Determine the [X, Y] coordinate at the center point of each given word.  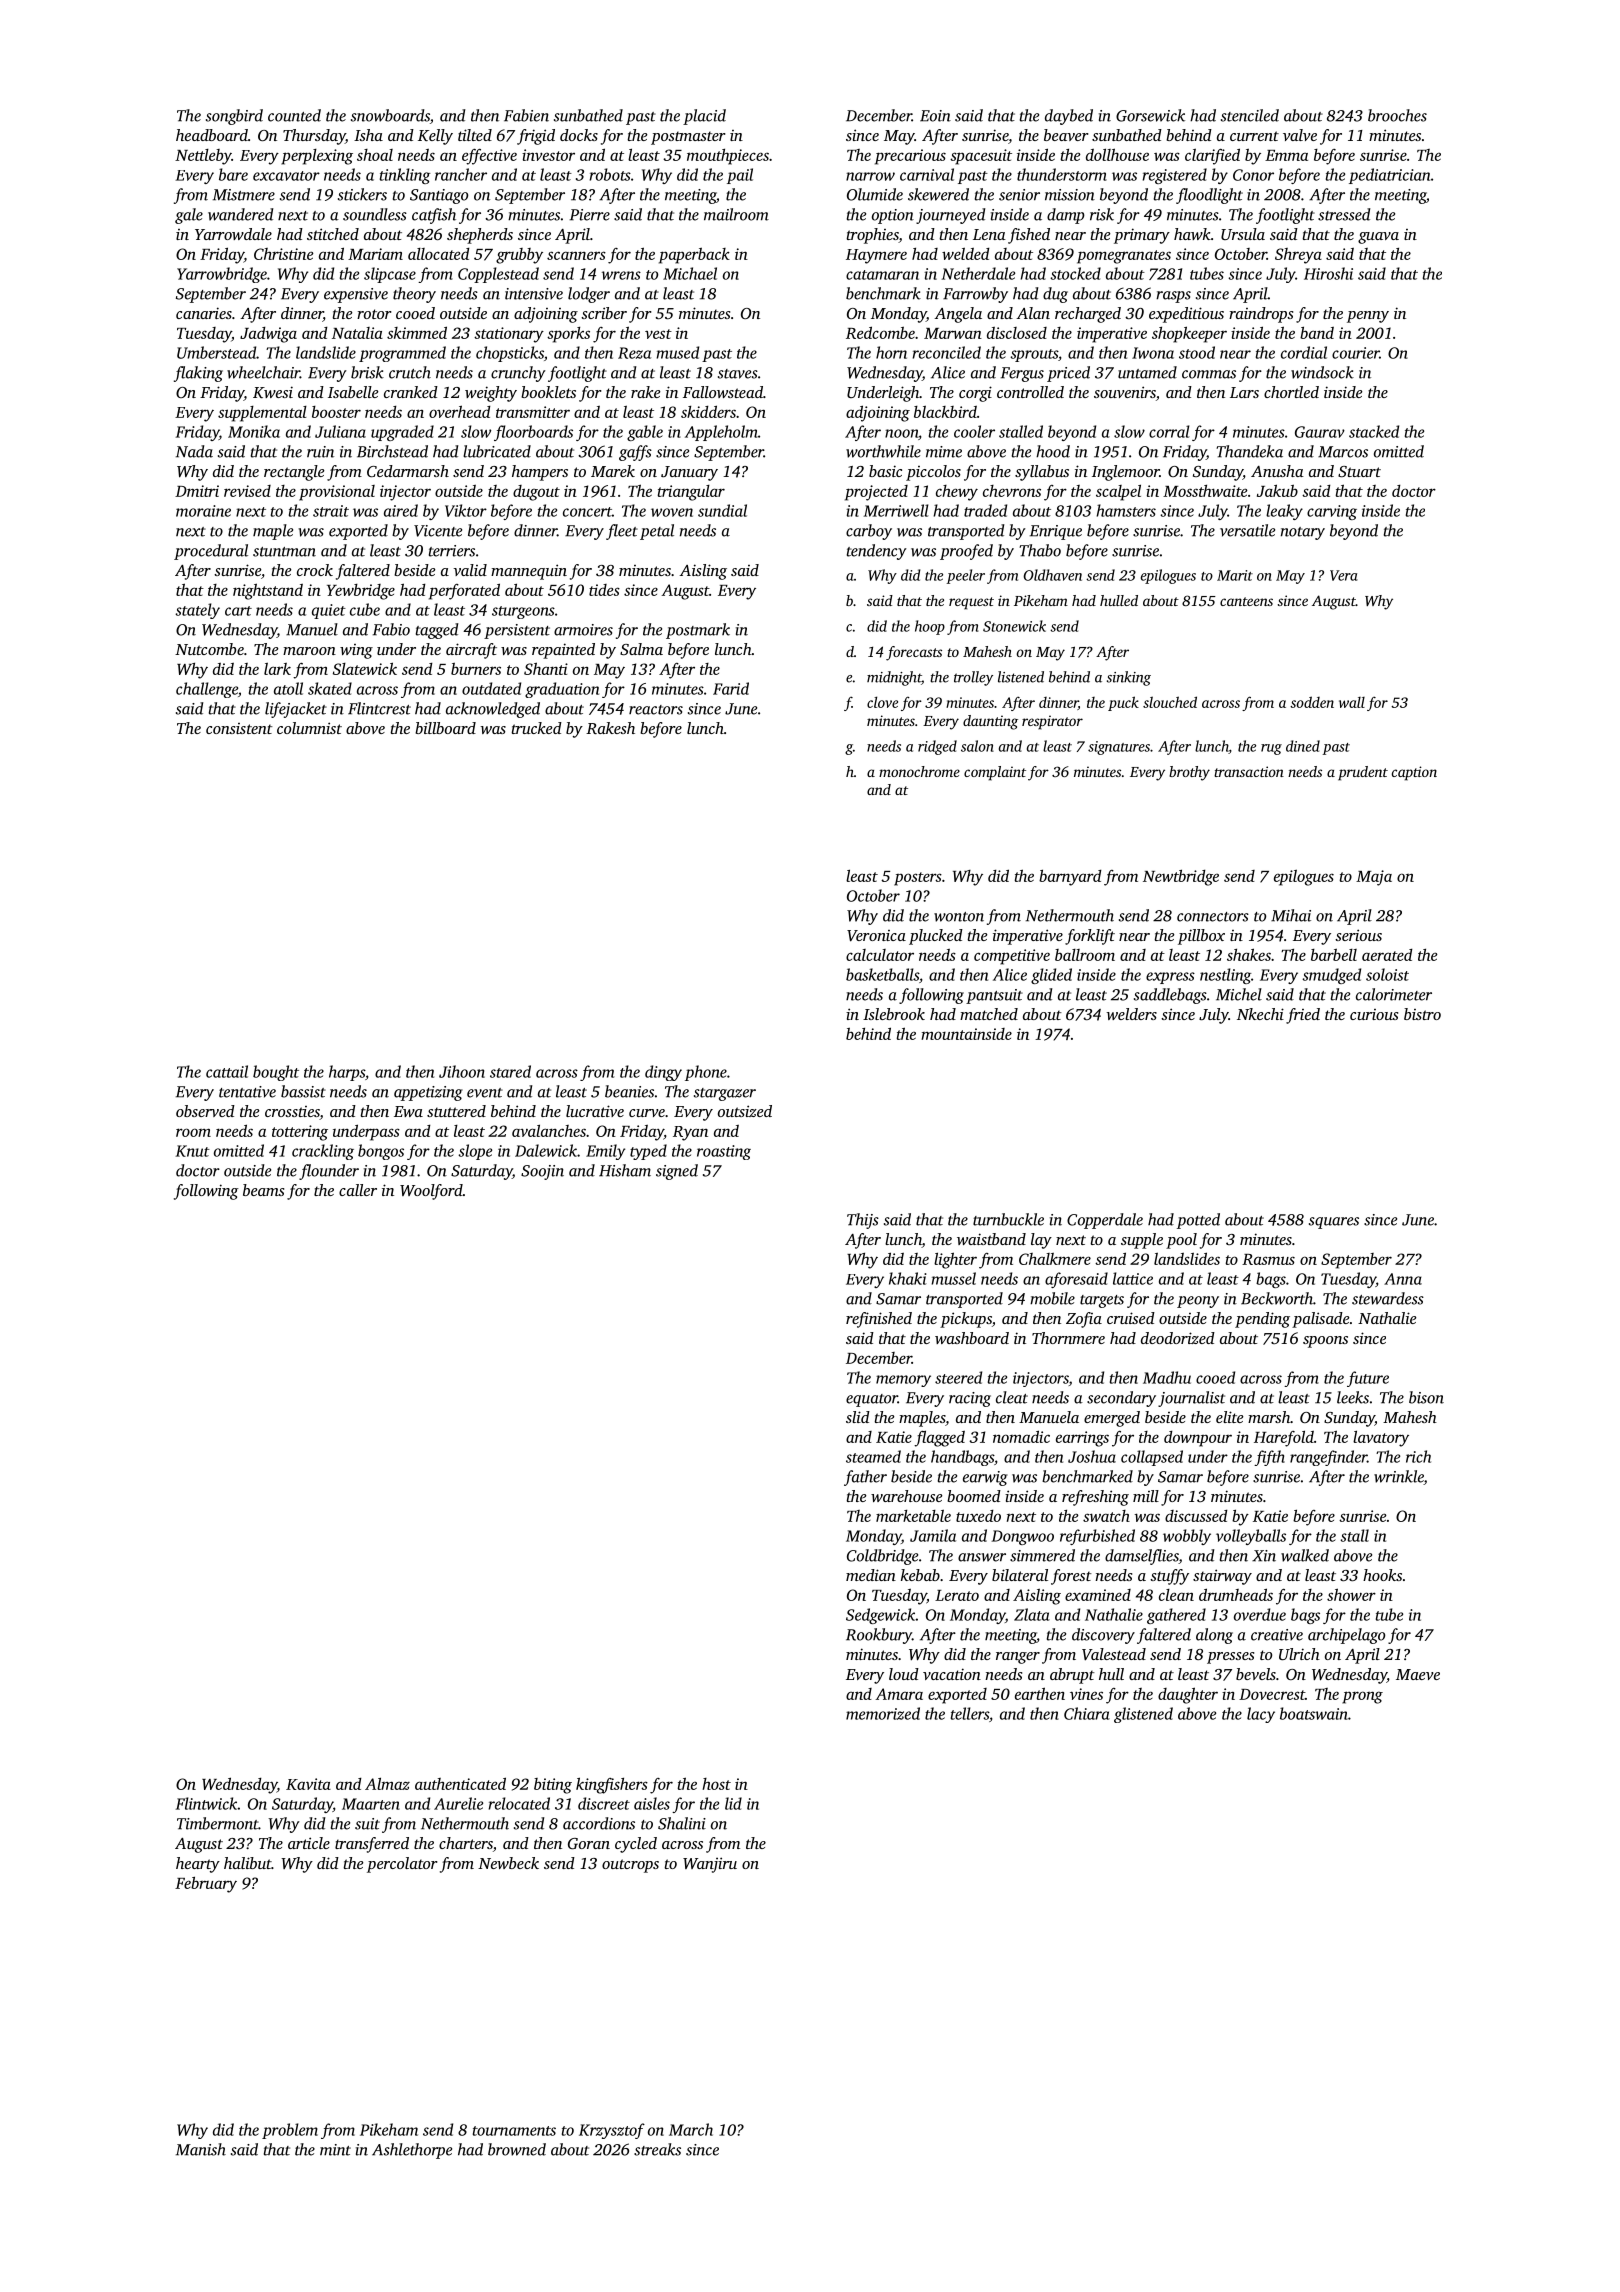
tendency [877, 552]
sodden [1312, 702]
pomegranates [1124, 257]
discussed [1196, 1516]
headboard [212, 135]
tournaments [514, 2131]
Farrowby [975, 295]
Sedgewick [881, 1616]
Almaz [387, 1784]
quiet [329, 611]
